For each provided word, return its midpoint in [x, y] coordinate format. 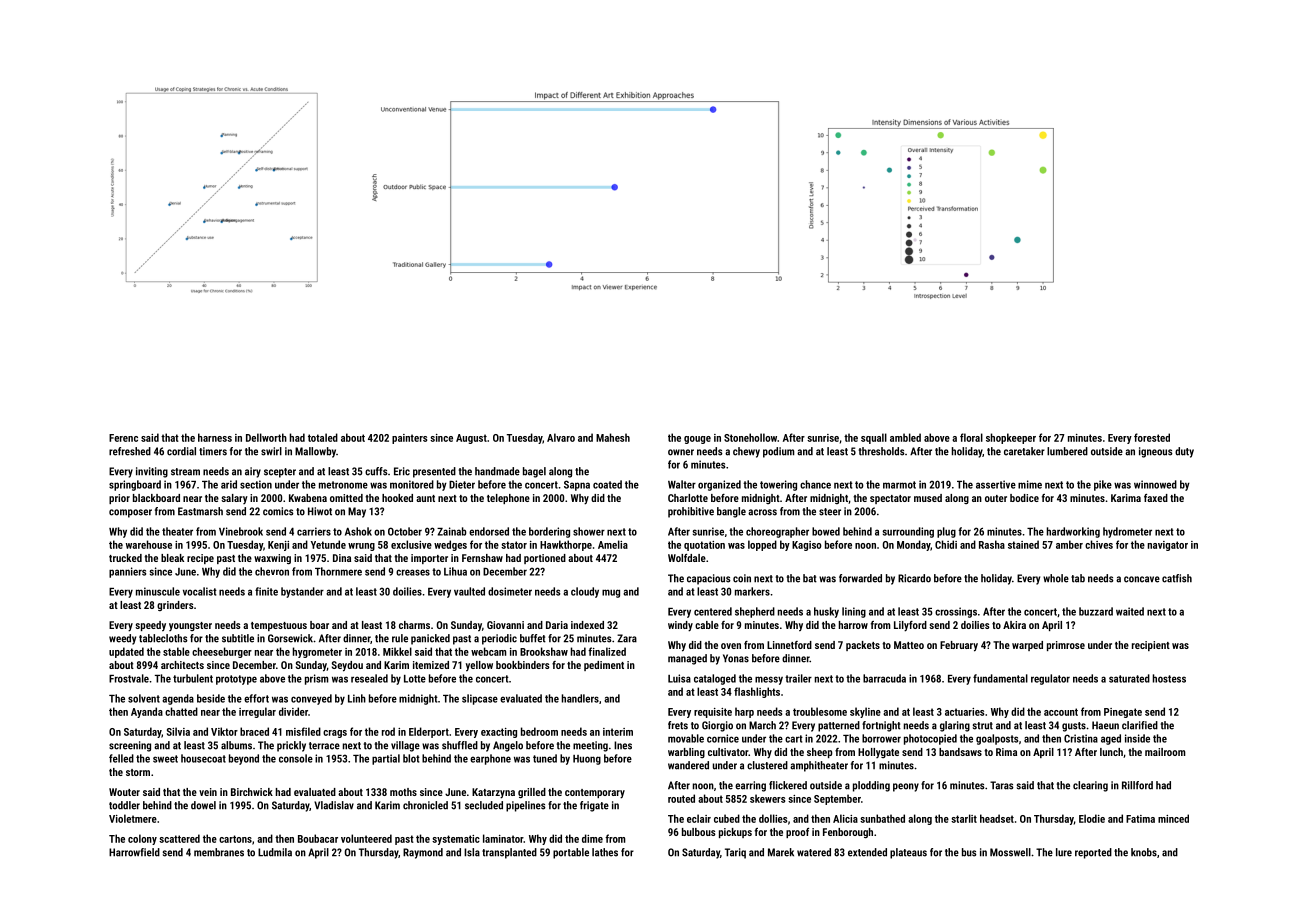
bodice [1024, 498]
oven [731, 646]
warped [1027, 646]
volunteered [366, 838]
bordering [549, 532]
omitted [346, 498]
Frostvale [129, 678]
